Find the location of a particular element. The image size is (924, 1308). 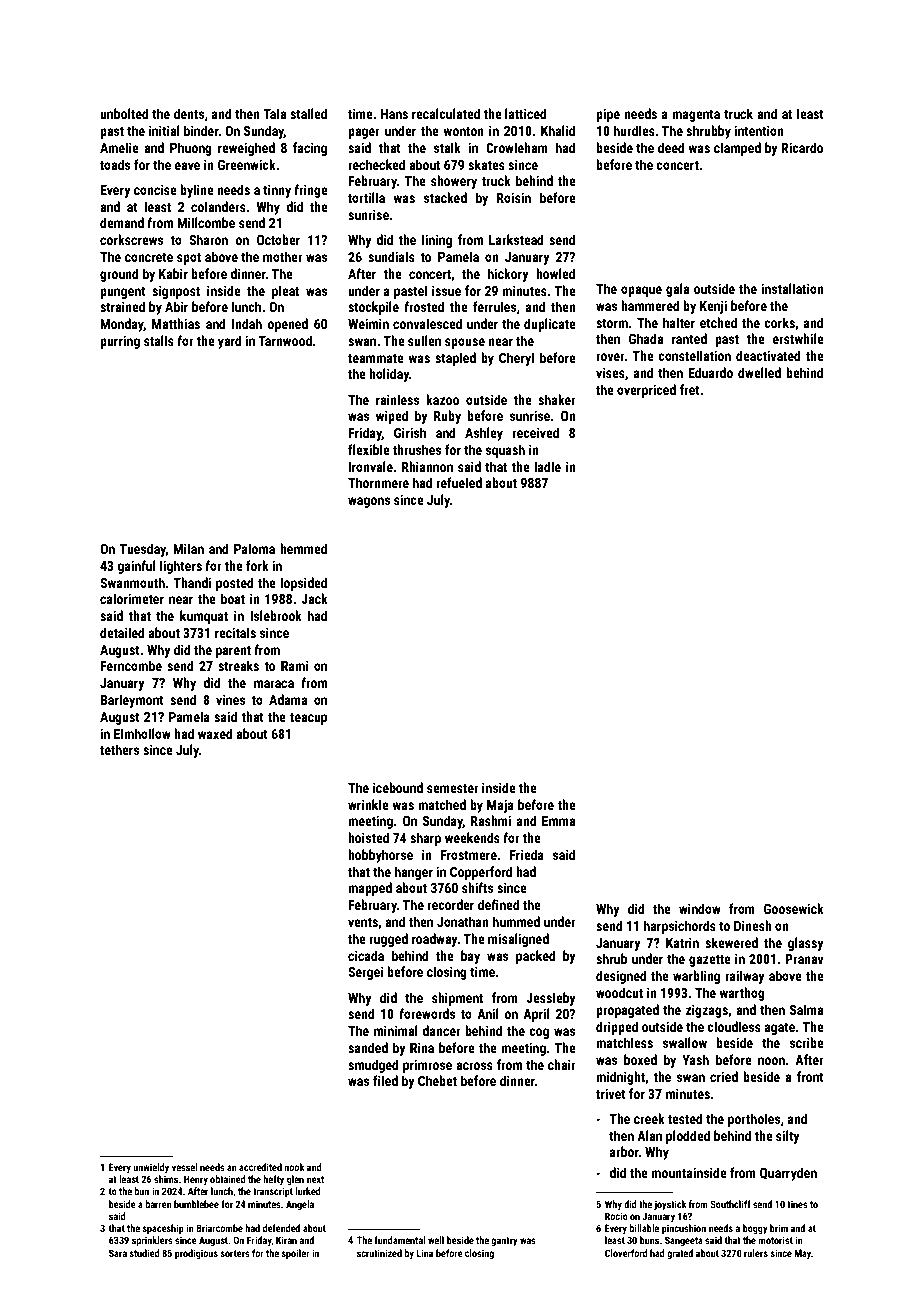

latticed is located at coordinates (526, 113).
